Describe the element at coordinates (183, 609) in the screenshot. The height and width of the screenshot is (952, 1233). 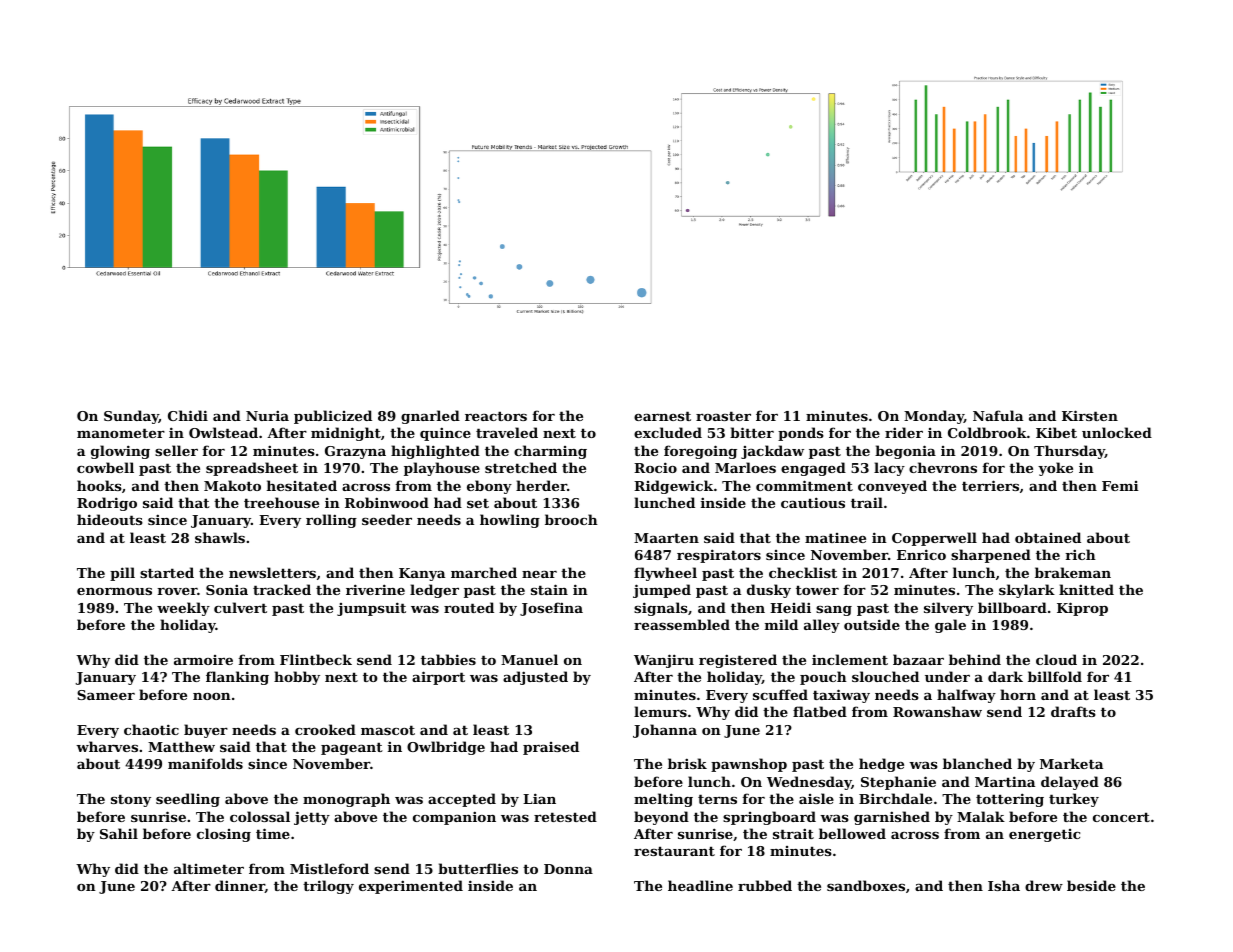
I see `weekly` at that location.
